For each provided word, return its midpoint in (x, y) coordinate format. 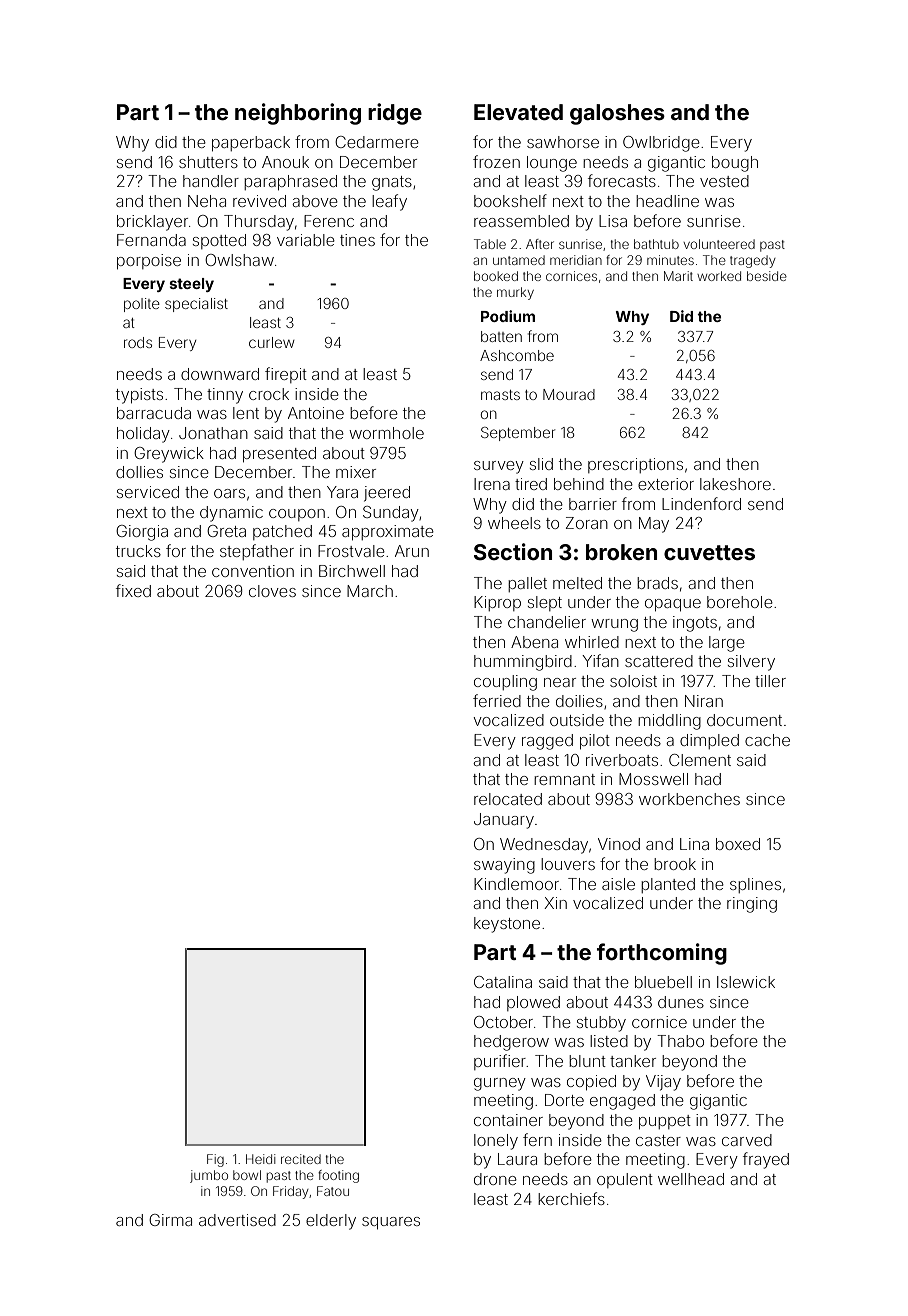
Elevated (518, 112)
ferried (497, 700)
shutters (208, 162)
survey (499, 467)
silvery (751, 663)
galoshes (617, 114)
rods (138, 342)
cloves (272, 591)
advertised (237, 1220)
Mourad (569, 394)
